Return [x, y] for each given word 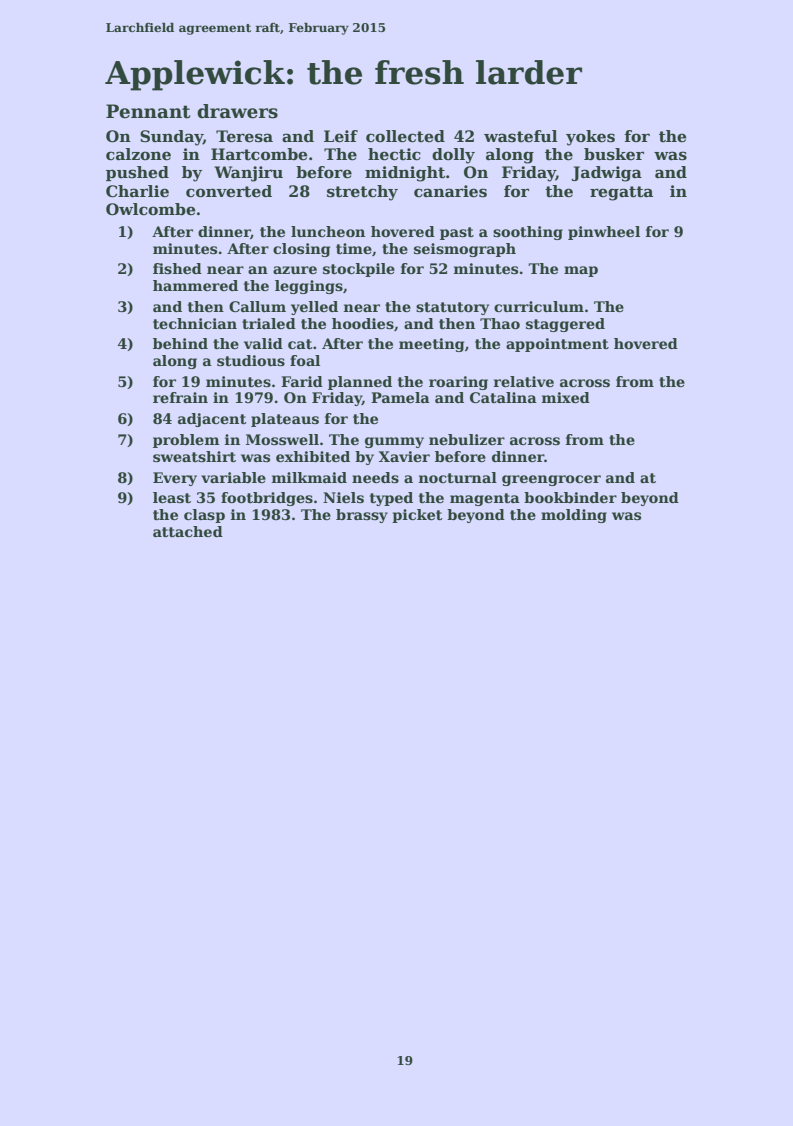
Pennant [148, 111]
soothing [528, 233]
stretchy [362, 193]
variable [233, 477]
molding [574, 516]
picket [417, 516]
